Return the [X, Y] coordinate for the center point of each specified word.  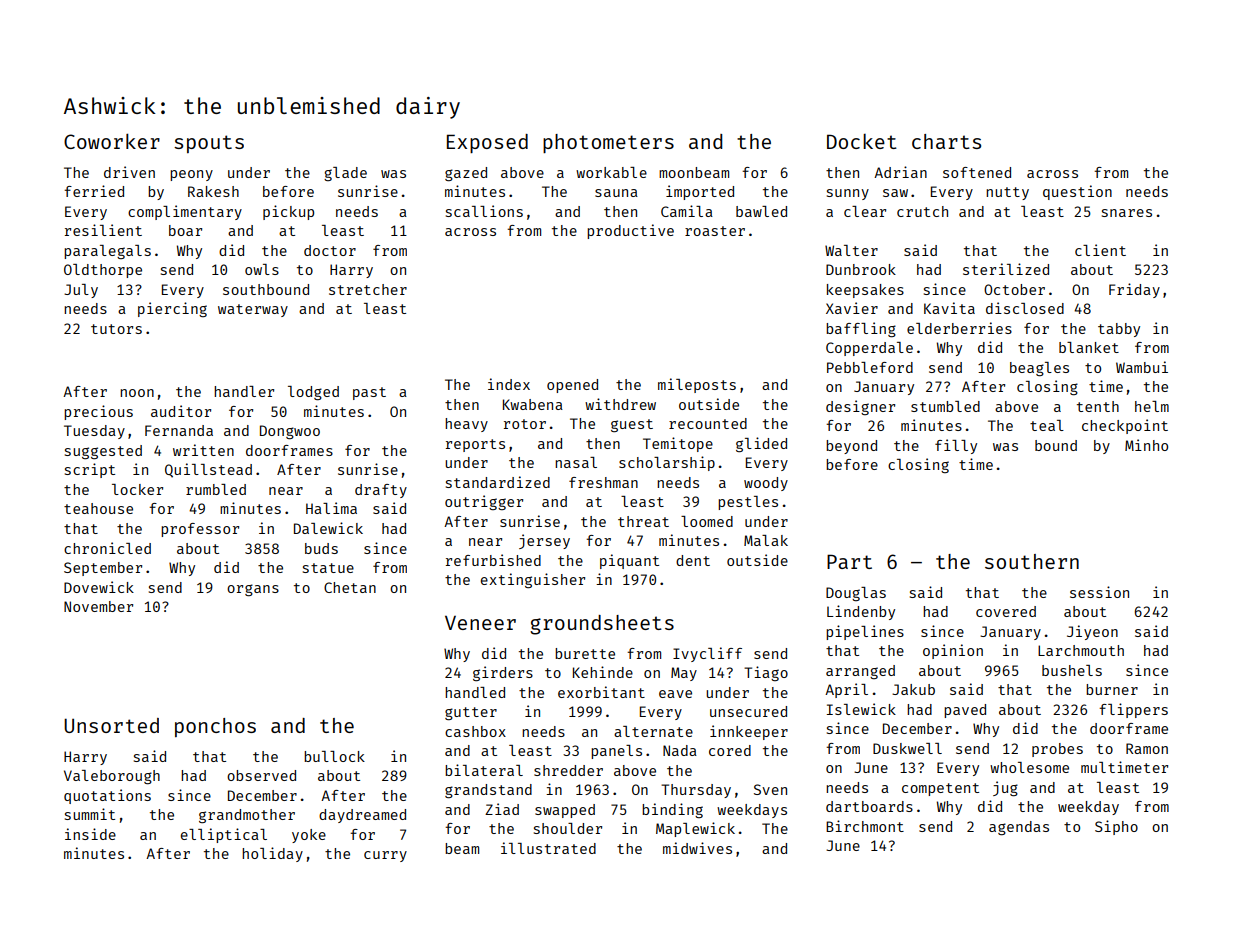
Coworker [112, 141]
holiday [272, 854]
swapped [565, 811]
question [1077, 192]
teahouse [98, 508]
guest [632, 425]
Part [849, 561]
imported [700, 192]
